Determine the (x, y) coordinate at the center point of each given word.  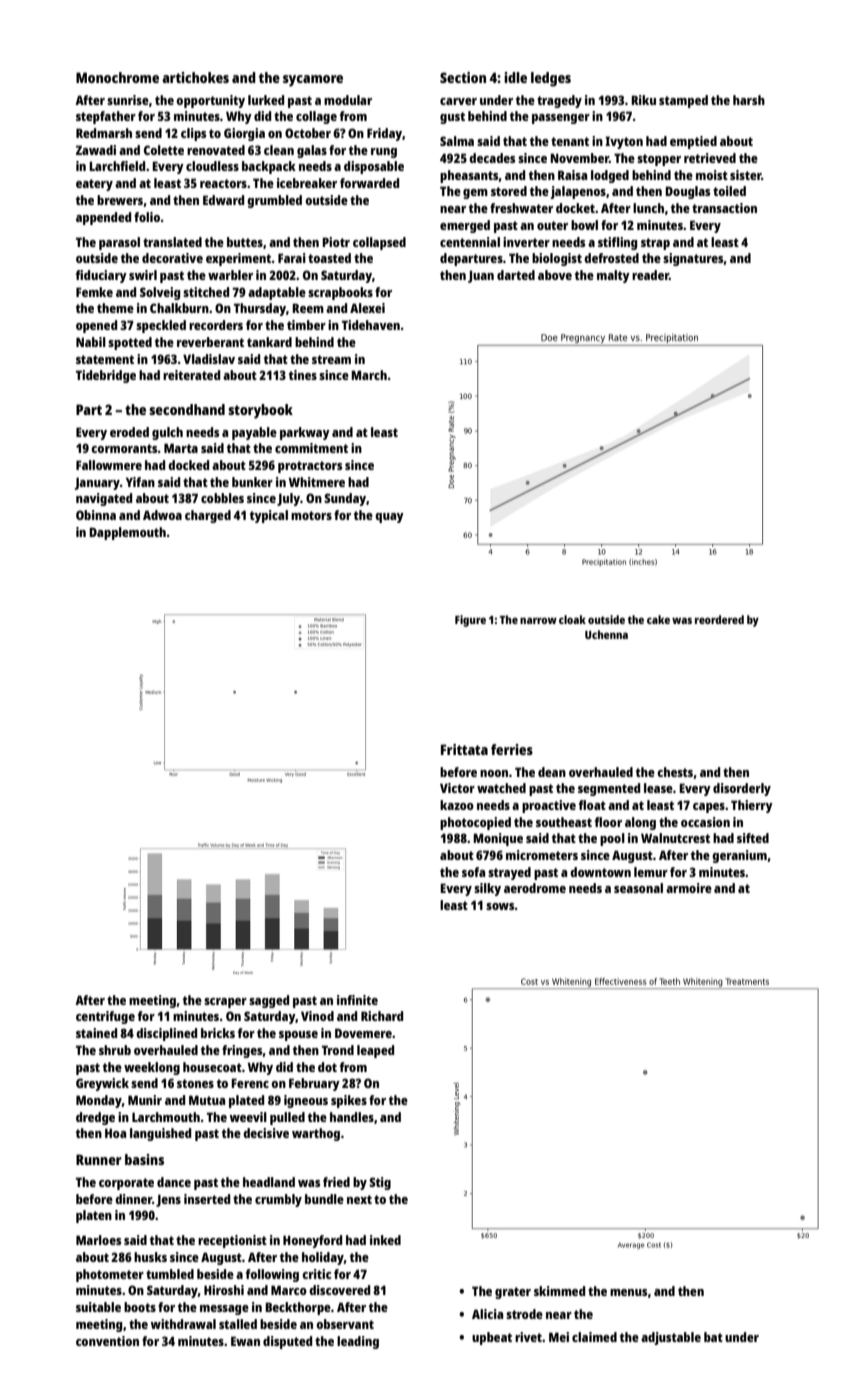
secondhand (187, 409)
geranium (739, 856)
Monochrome (117, 77)
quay (389, 518)
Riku (643, 100)
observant (345, 1324)
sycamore (313, 81)
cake (658, 619)
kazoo (457, 805)
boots (140, 1307)
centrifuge (105, 1017)
